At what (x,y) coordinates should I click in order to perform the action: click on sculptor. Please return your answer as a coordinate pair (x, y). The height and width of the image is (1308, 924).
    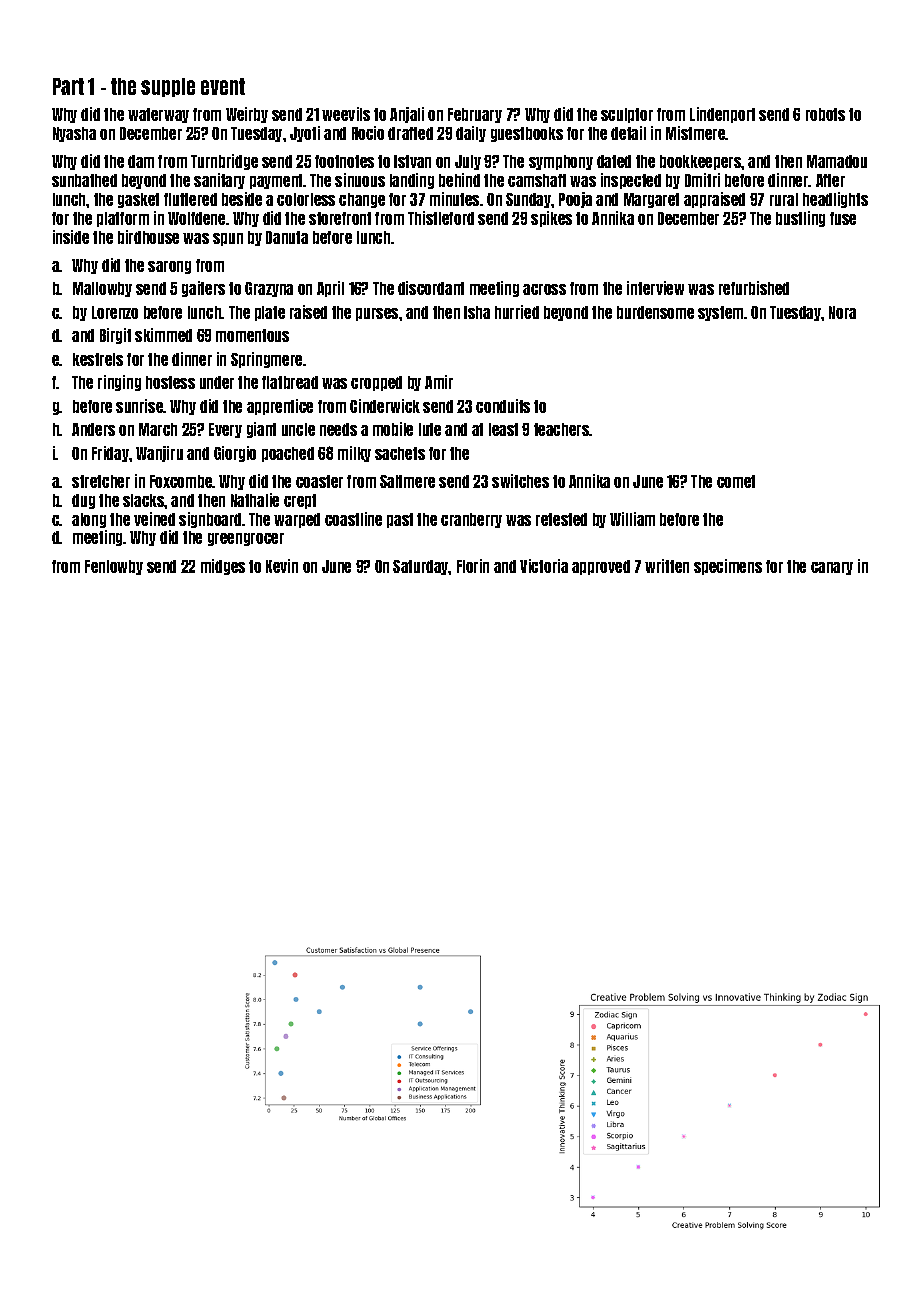
    Looking at the image, I should click on (627, 115).
